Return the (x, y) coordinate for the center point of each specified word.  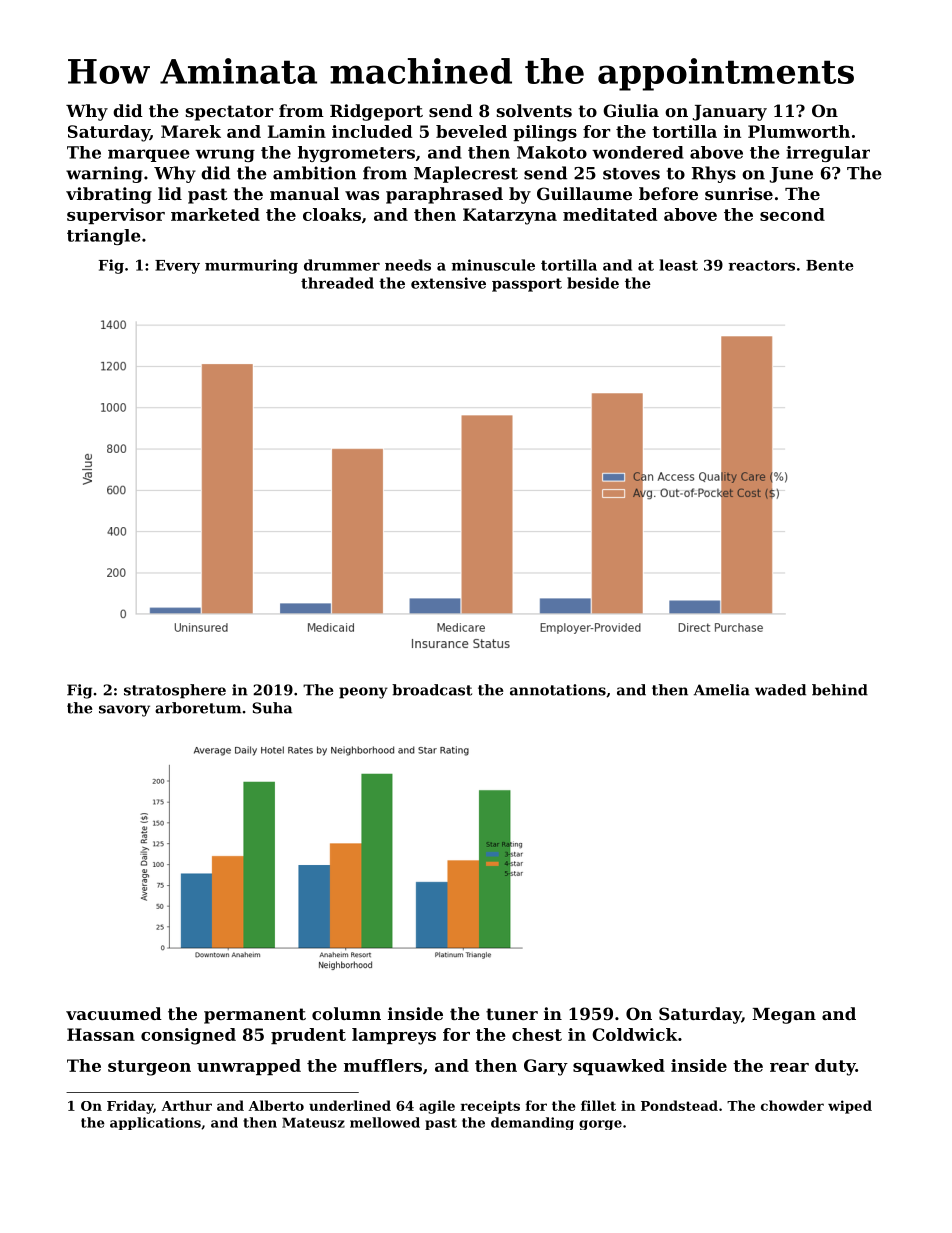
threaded (337, 283)
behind (840, 690)
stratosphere (175, 691)
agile (437, 1107)
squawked (619, 1067)
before (668, 193)
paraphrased (444, 195)
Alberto (276, 1105)
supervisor (116, 216)
